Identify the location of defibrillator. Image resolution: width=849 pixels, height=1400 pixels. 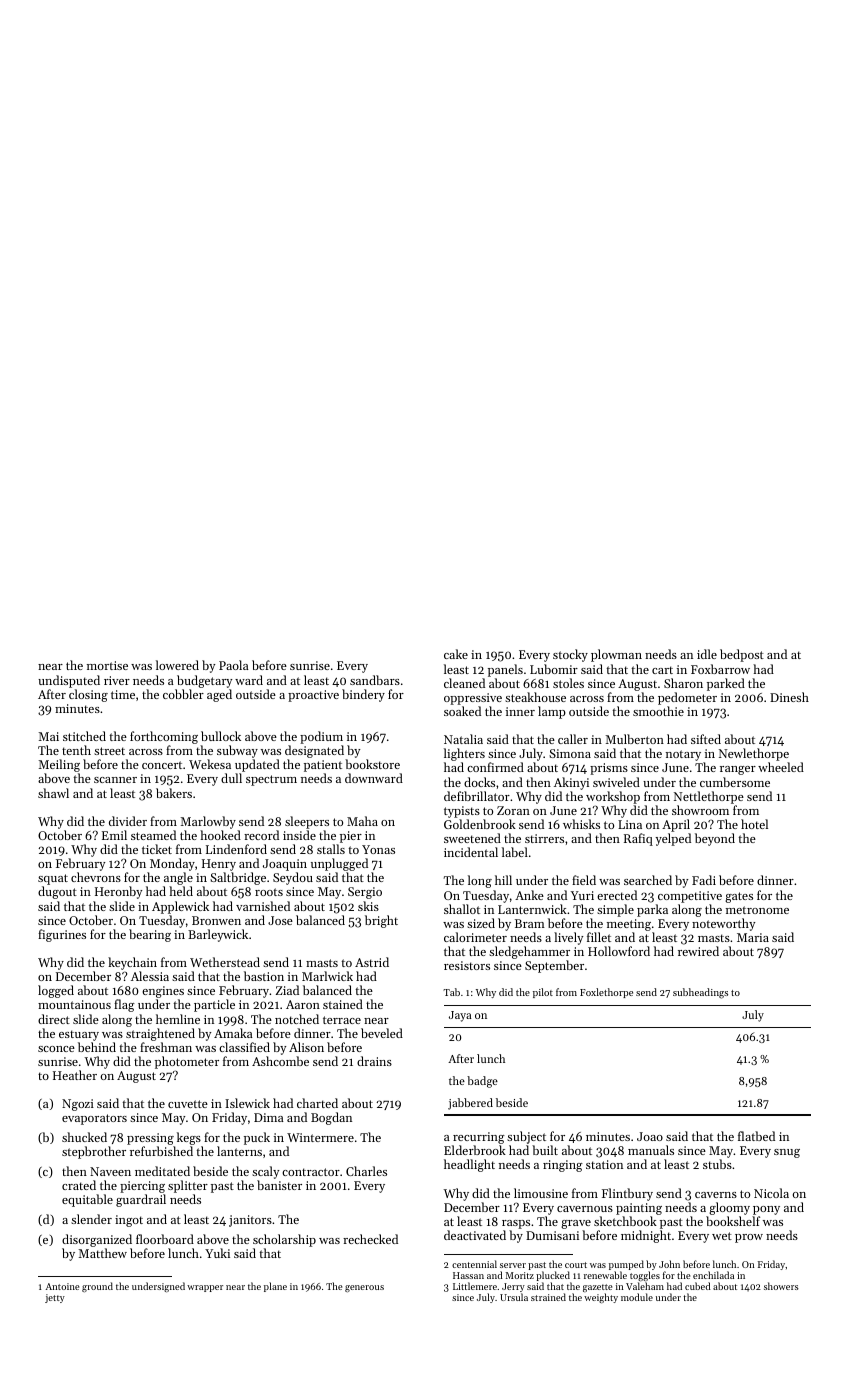
(477, 796).
